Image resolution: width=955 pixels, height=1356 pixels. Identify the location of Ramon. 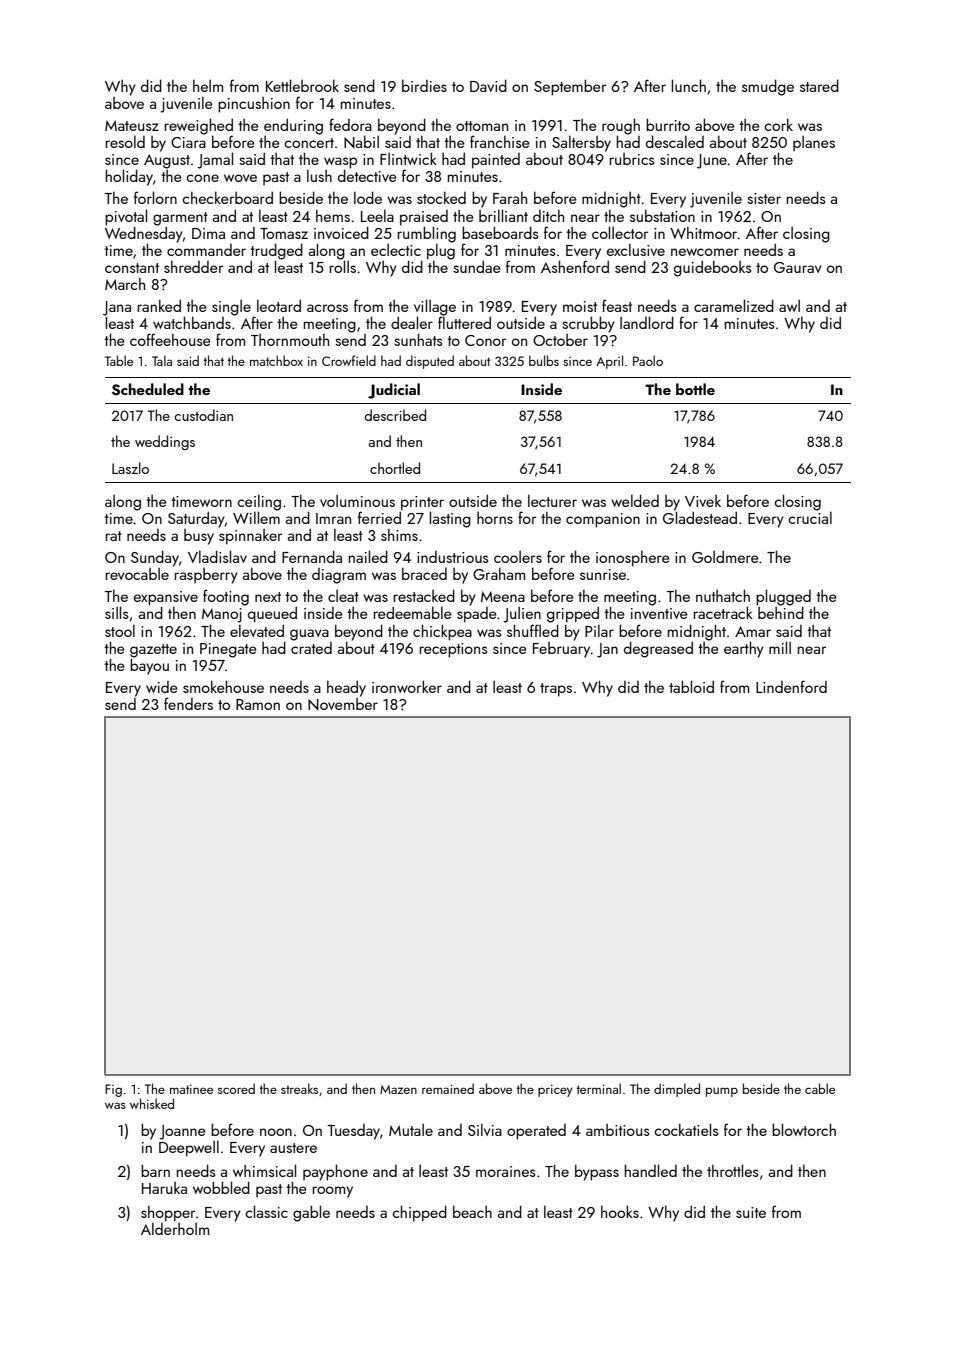
(258, 704).
